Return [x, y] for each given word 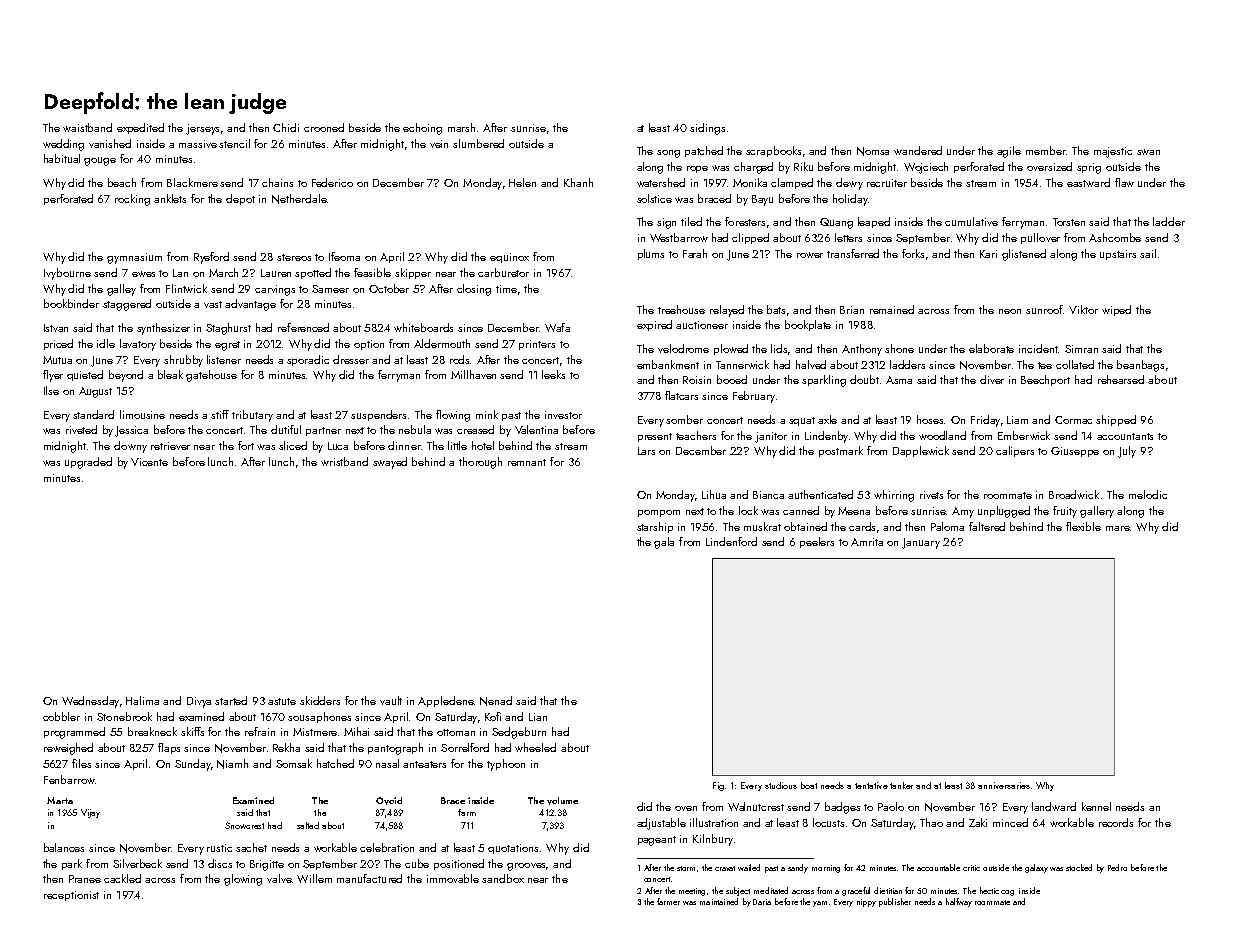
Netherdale [299, 199]
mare [1118, 528]
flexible [1083, 526]
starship [655, 527]
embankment [668, 364]
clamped [792, 183]
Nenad [496, 701]
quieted [85, 375]
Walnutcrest [756, 806]
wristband [344, 461]
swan [1148, 152]
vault [391, 700]
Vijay [90, 813]
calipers [1015, 451]
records [1116, 822]
